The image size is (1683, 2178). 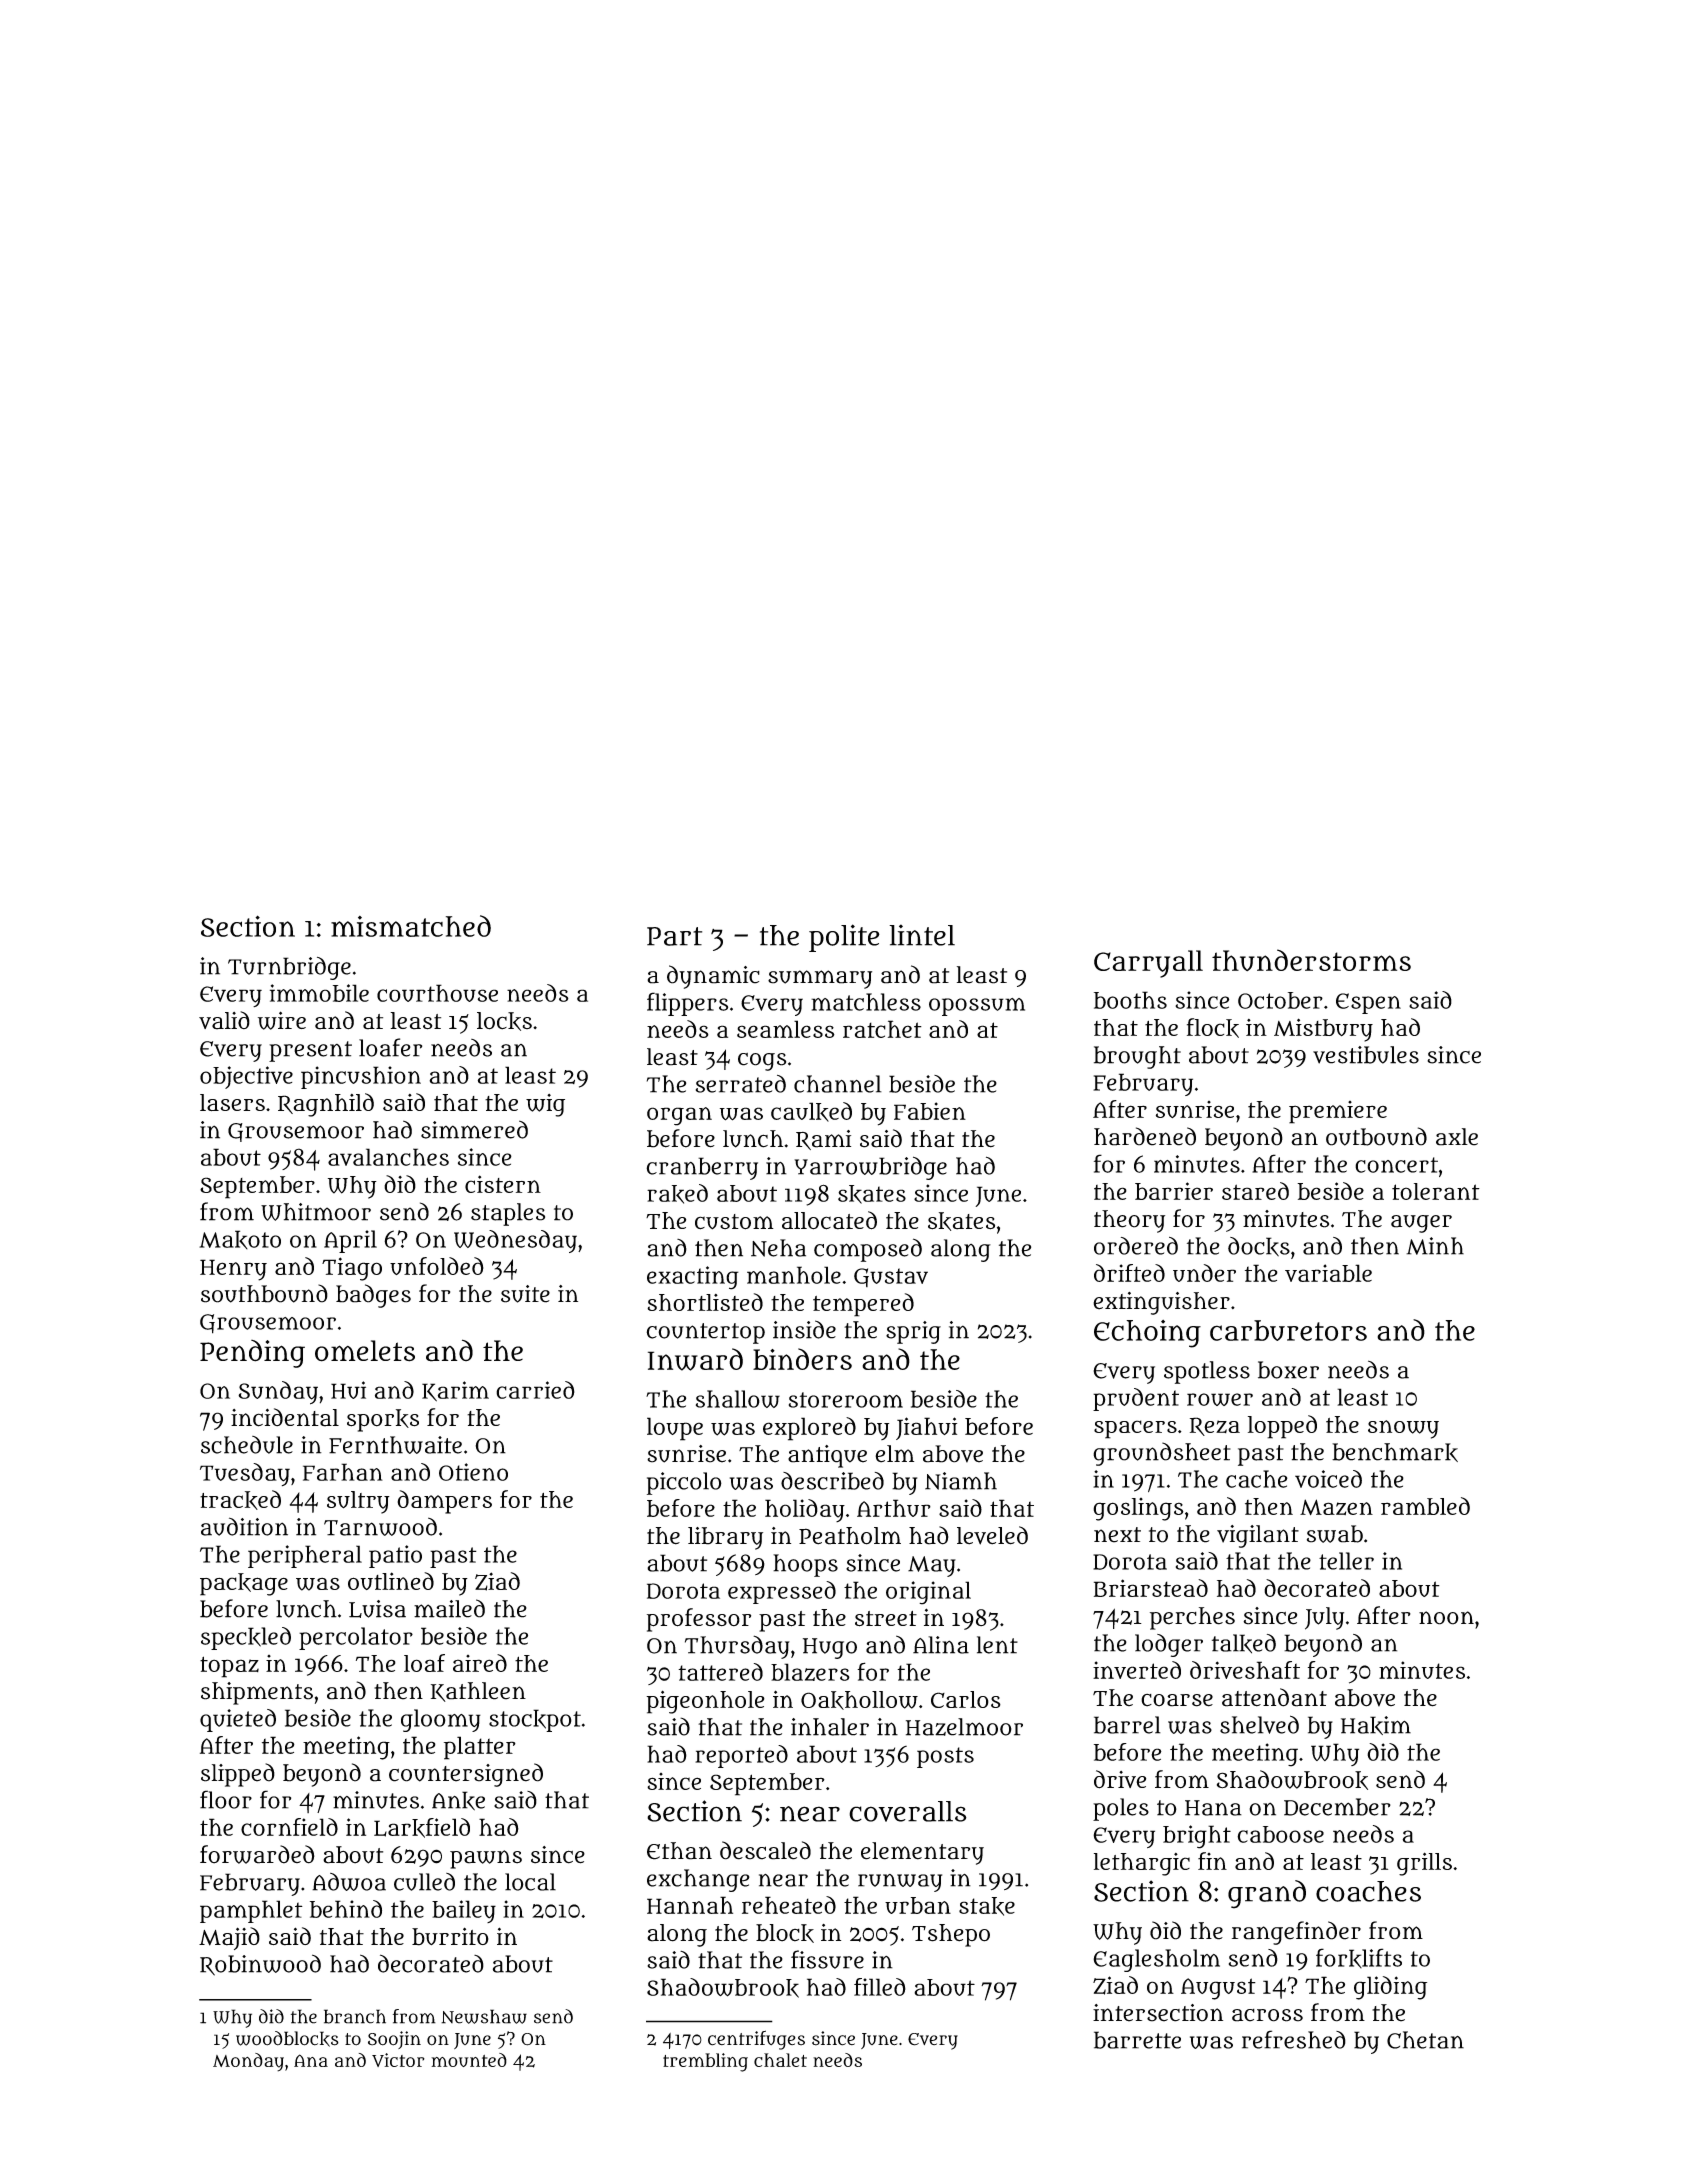 What do you see at coordinates (1457, 1137) in the image?
I see `axle` at bounding box center [1457, 1137].
